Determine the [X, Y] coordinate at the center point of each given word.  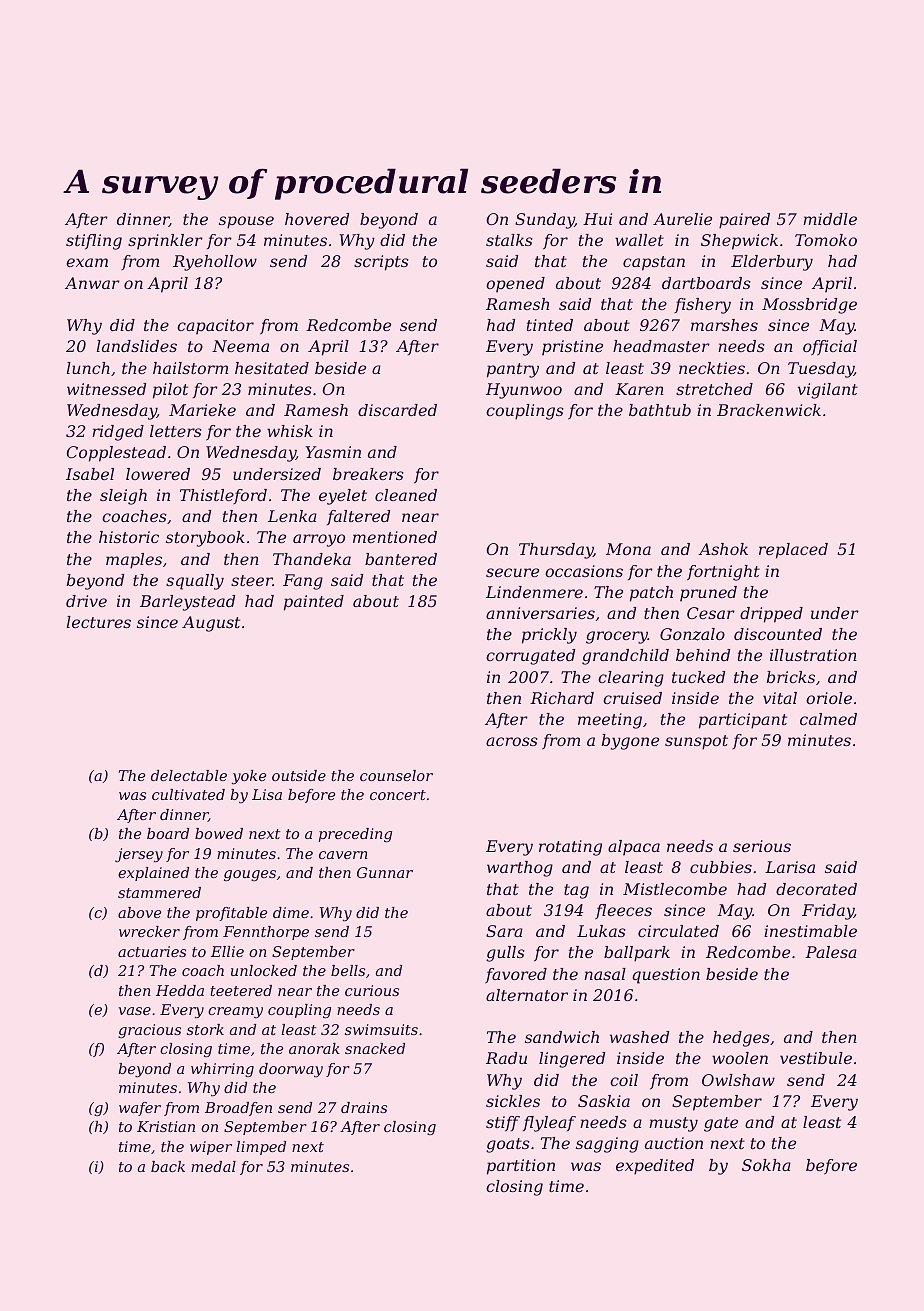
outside [299, 775]
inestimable [810, 931]
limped [261, 1148]
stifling [94, 242]
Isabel [90, 474]
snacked [375, 1048]
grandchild [625, 657]
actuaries [152, 951]
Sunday [545, 221]
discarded [397, 410]
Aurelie [682, 219]
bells [348, 970]
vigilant [828, 391]
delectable [189, 775]
